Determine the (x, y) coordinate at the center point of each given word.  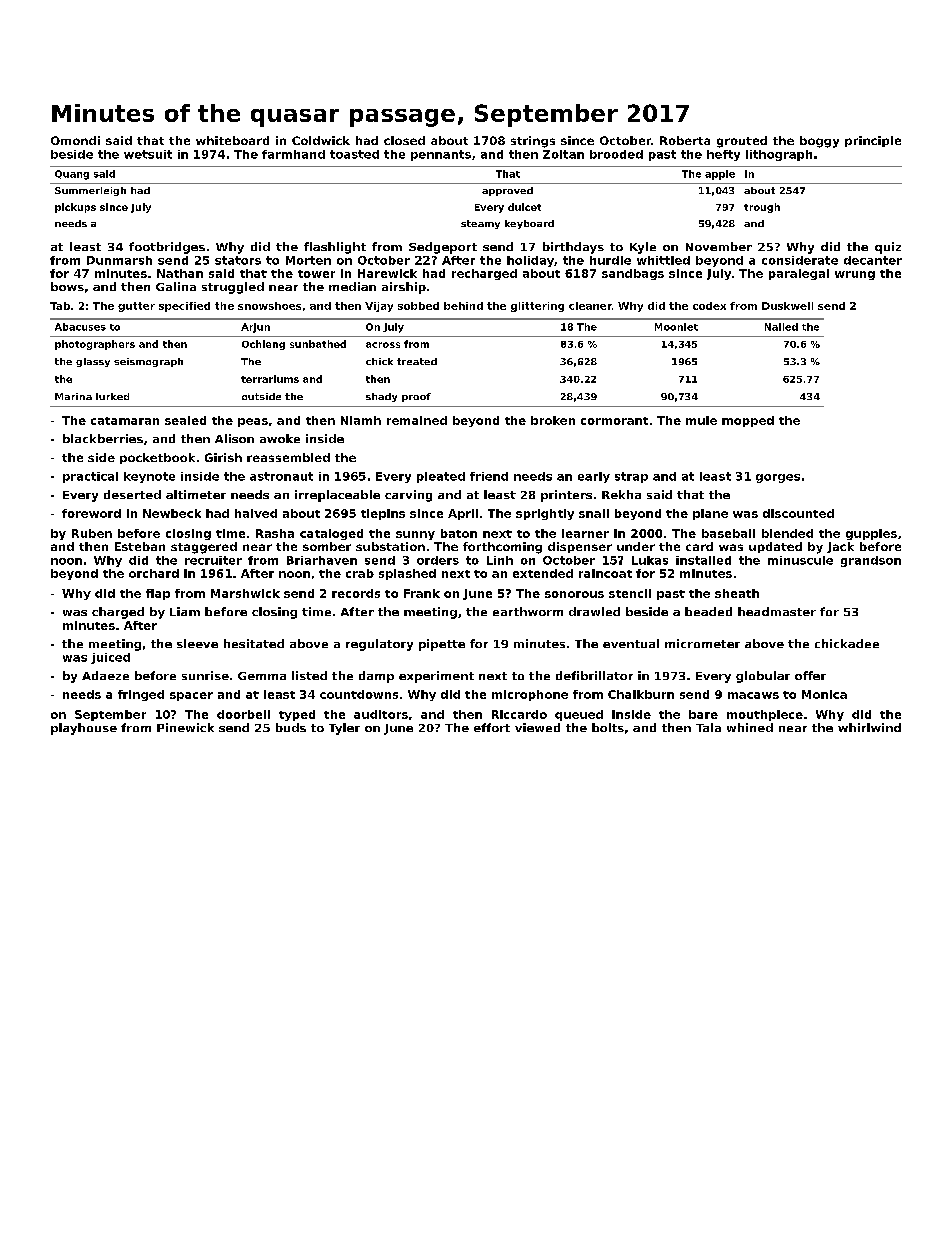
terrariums (270, 379)
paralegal (799, 274)
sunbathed (318, 344)
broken (553, 420)
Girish (223, 457)
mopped (748, 421)
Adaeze (105, 675)
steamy (480, 224)
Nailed (781, 327)
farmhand (293, 154)
